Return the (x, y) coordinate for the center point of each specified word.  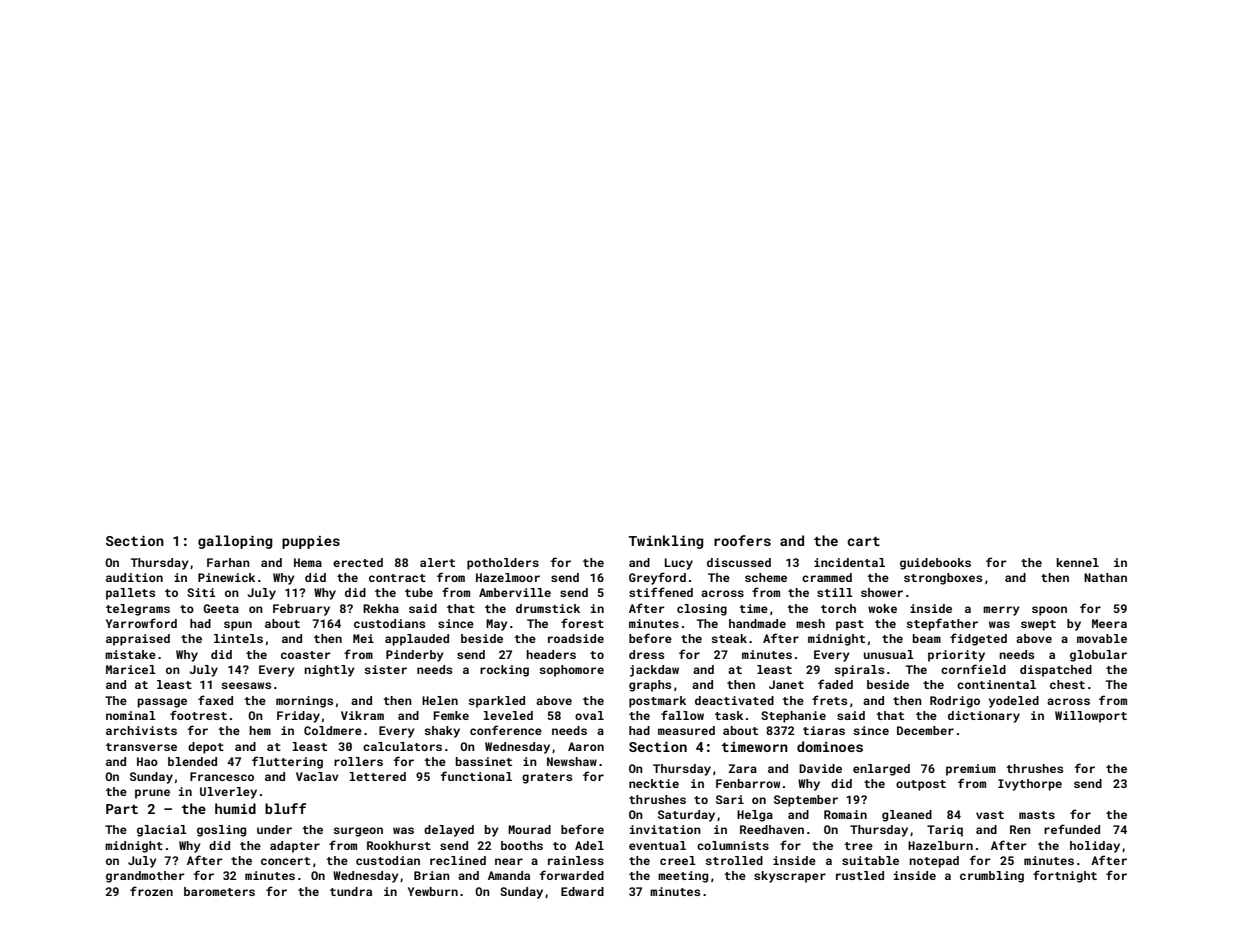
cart (863, 541)
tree (858, 846)
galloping (235, 542)
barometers (219, 891)
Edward (582, 891)
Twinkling (666, 542)
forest (582, 623)
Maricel (131, 669)
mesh (810, 623)
